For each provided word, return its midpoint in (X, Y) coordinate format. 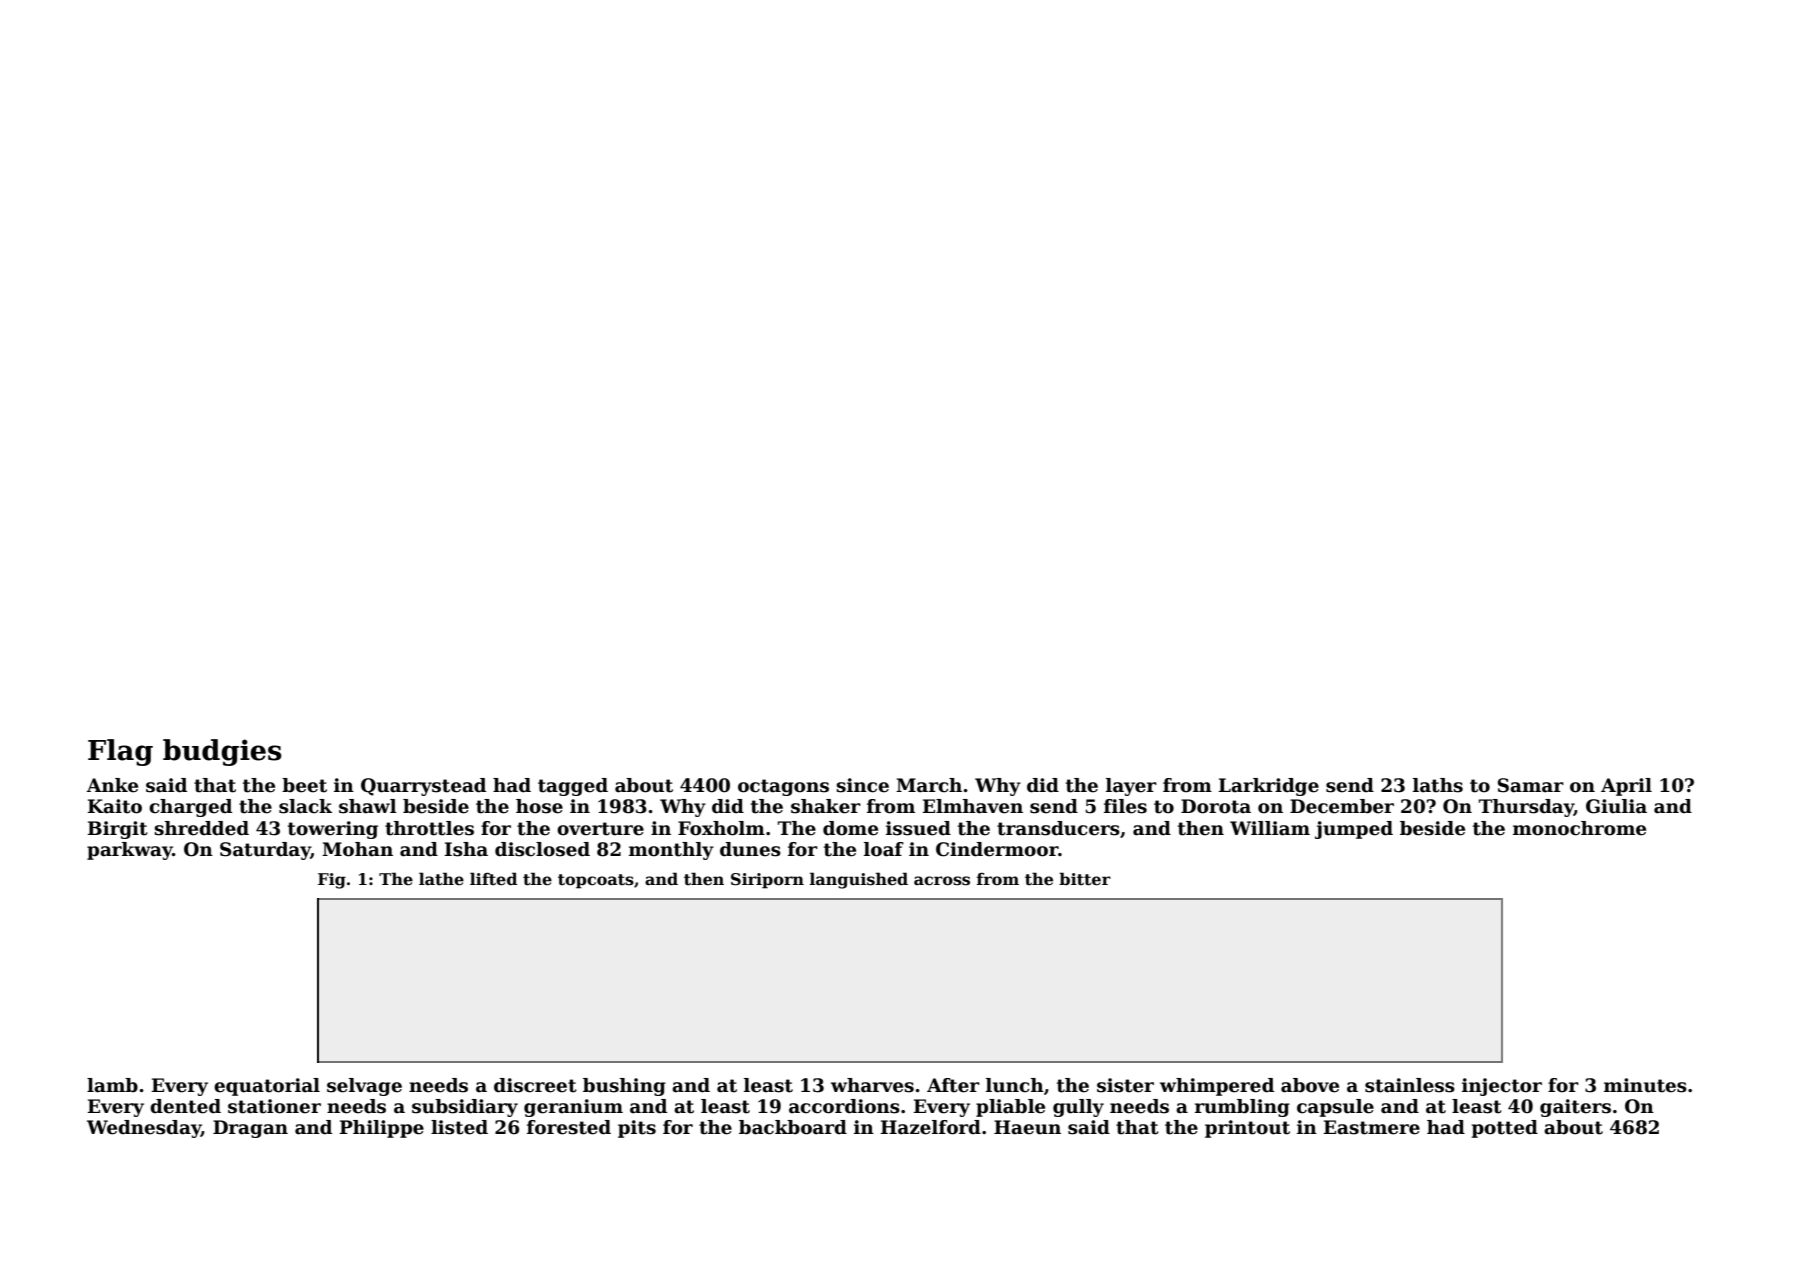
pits (637, 1129)
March (929, 785)
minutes (1645, 1085)
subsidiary (465, 1108)
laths (1438, 785)
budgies (222, 752)
